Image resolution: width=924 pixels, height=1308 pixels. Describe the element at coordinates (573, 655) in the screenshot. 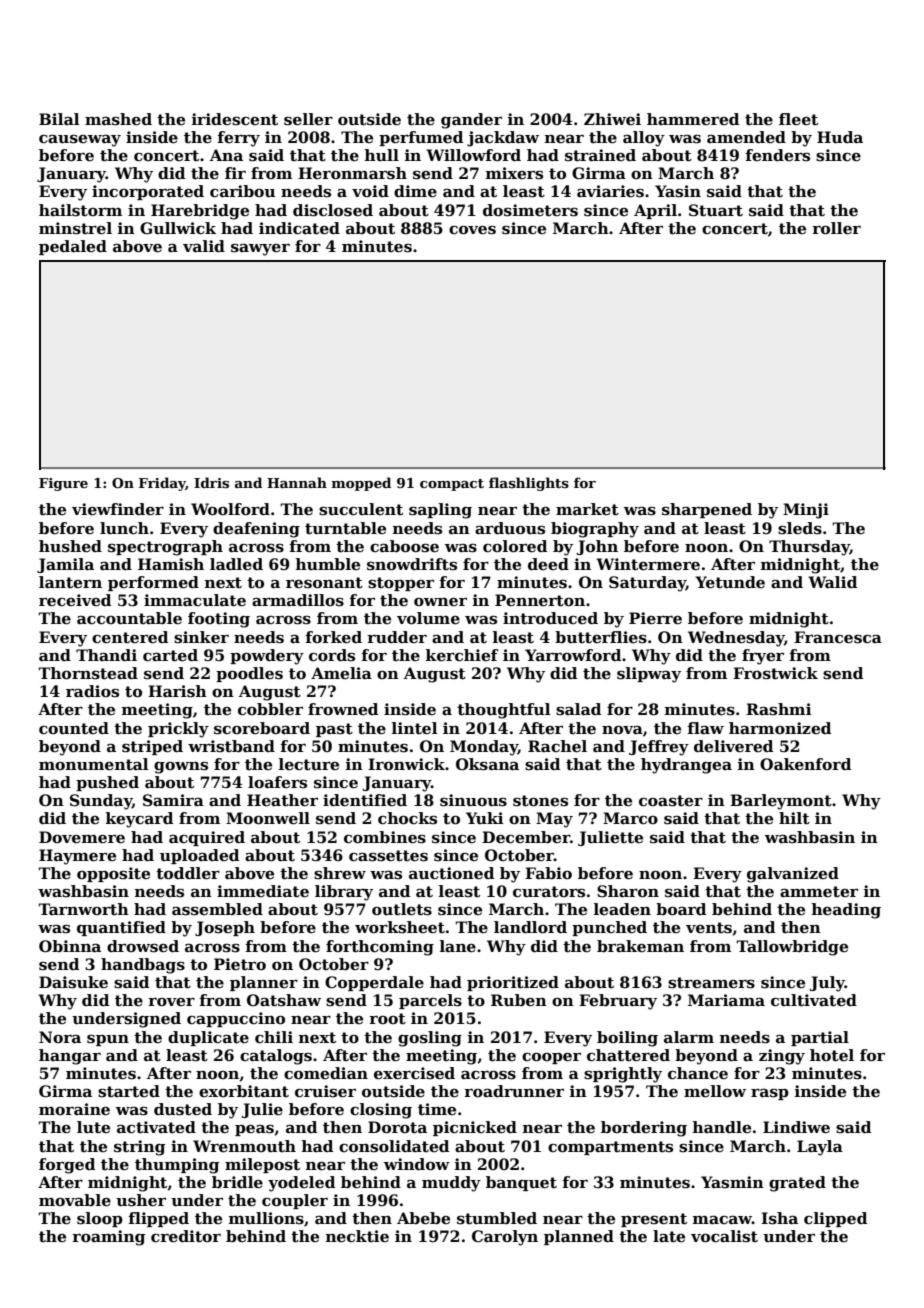

I see `Yarrowford` at that location.
